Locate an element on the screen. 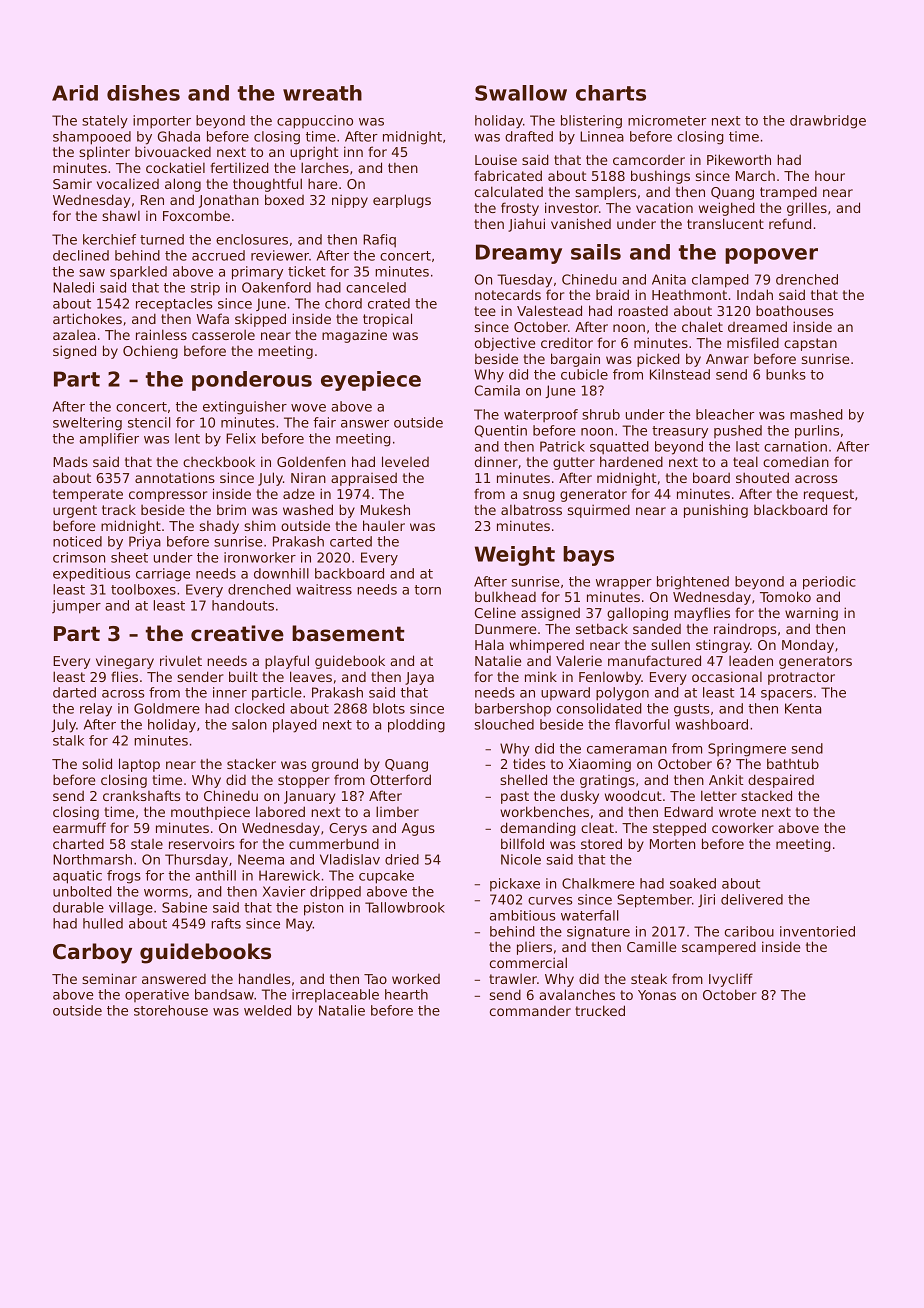  basement is located at coordinates (348, 633).
